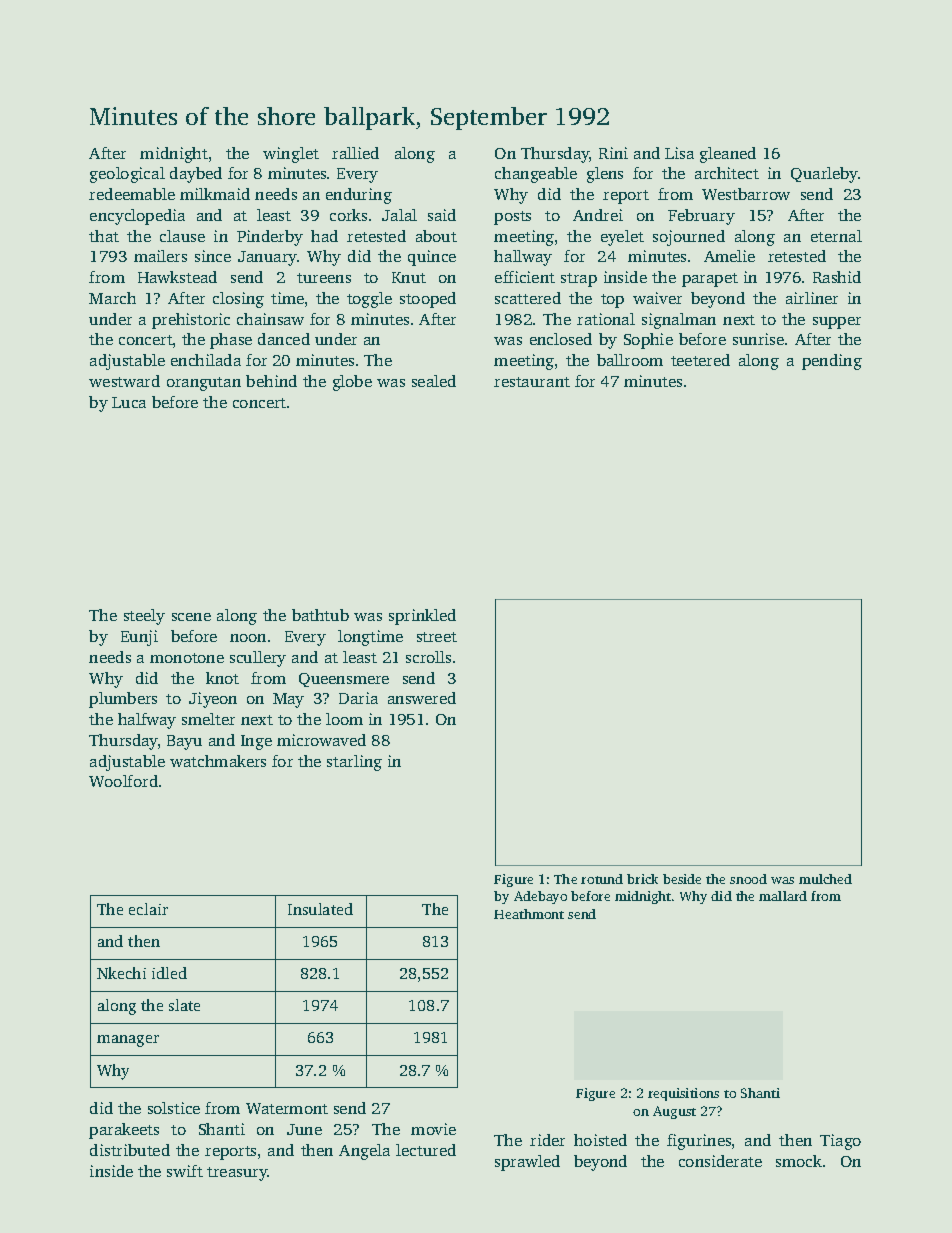 The height and width of the page is (1233, 952). What do you see at coordinates (605, 175) in the page?
I see `glens` at bounding box center [605, 175].
